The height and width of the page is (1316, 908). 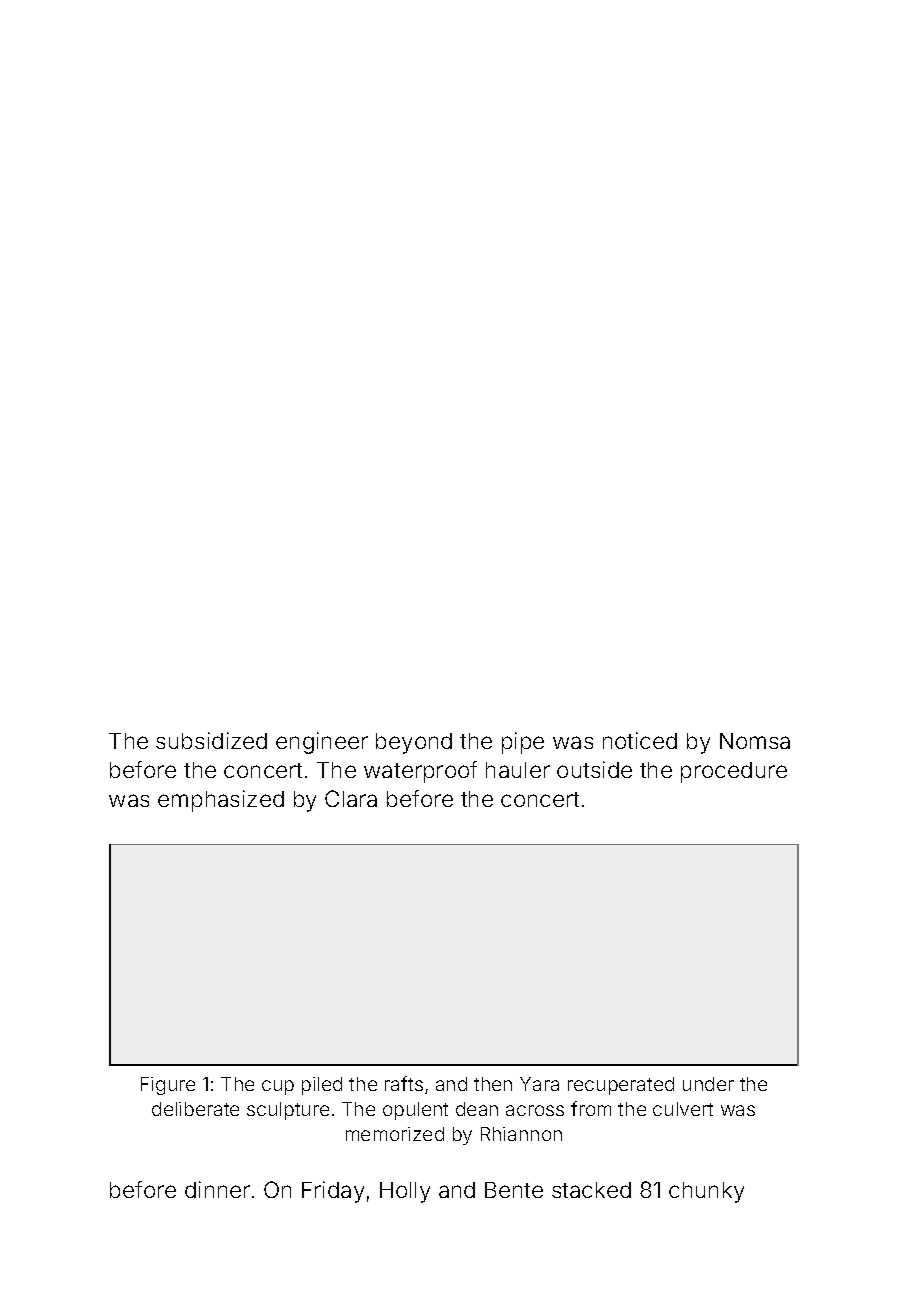 I want to click on emphasized, so click(x=221, y=801).
